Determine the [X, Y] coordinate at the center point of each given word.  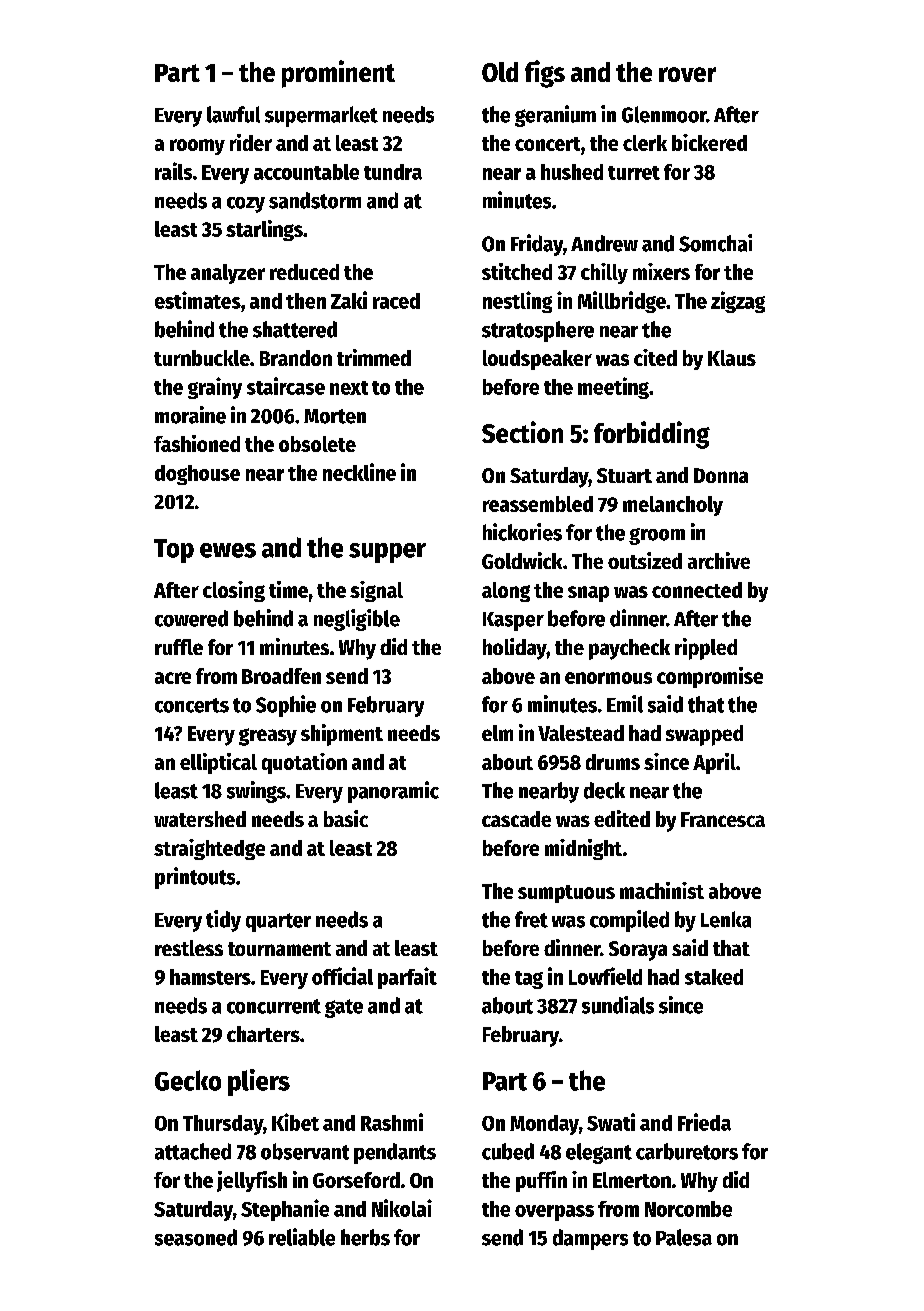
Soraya [638, 951]
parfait [407, 978]
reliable [302, 1237]
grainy [215, 388]
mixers [661, 271]
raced [396, 301]
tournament [279, 949]
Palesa [684, 1237]
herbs [365, 1237]
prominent [338, 74]
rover [687, 74]
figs [545, 74]
